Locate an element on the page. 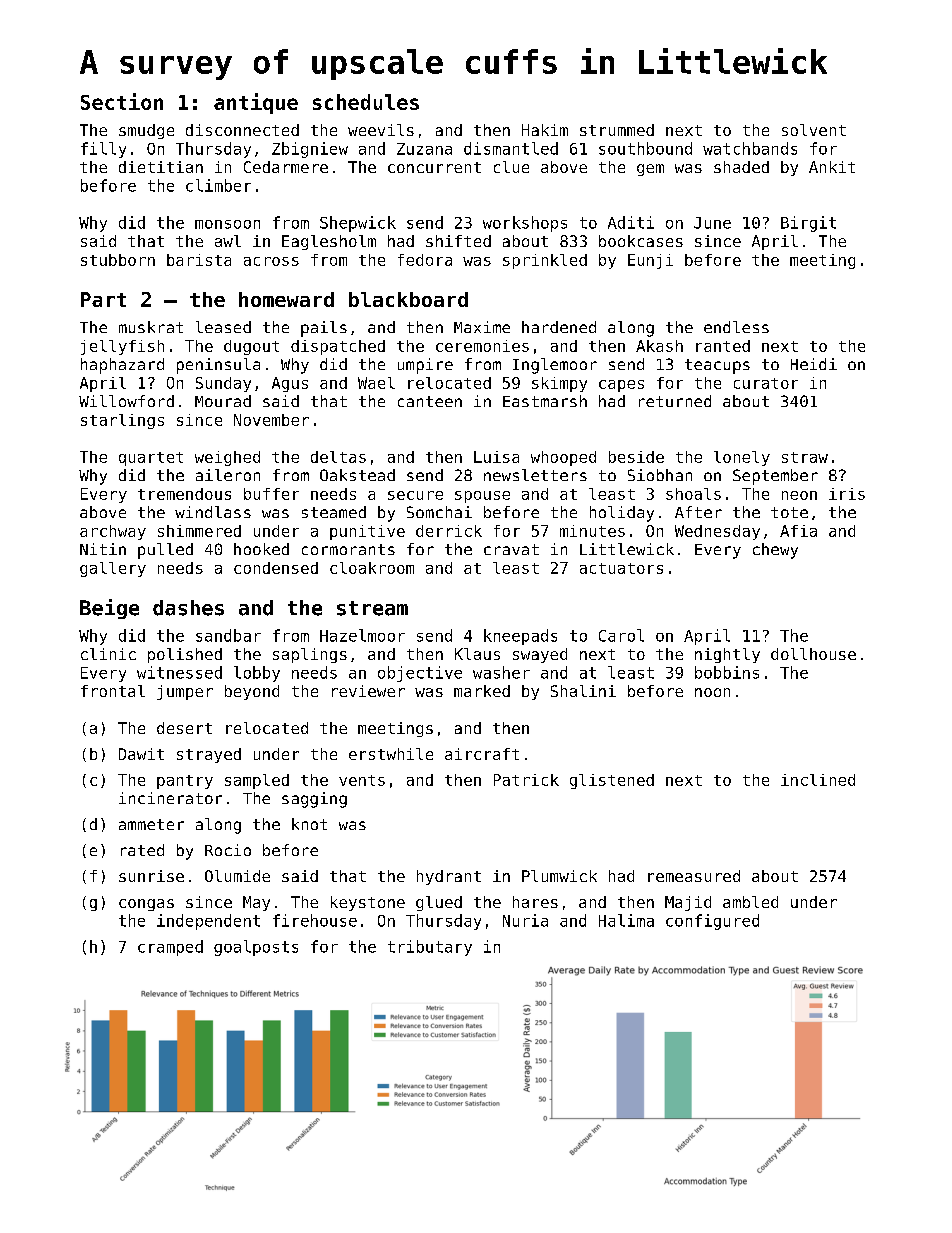 The width and height of the page is (952, 1233). cravat is located at coordinates (511, 549).
